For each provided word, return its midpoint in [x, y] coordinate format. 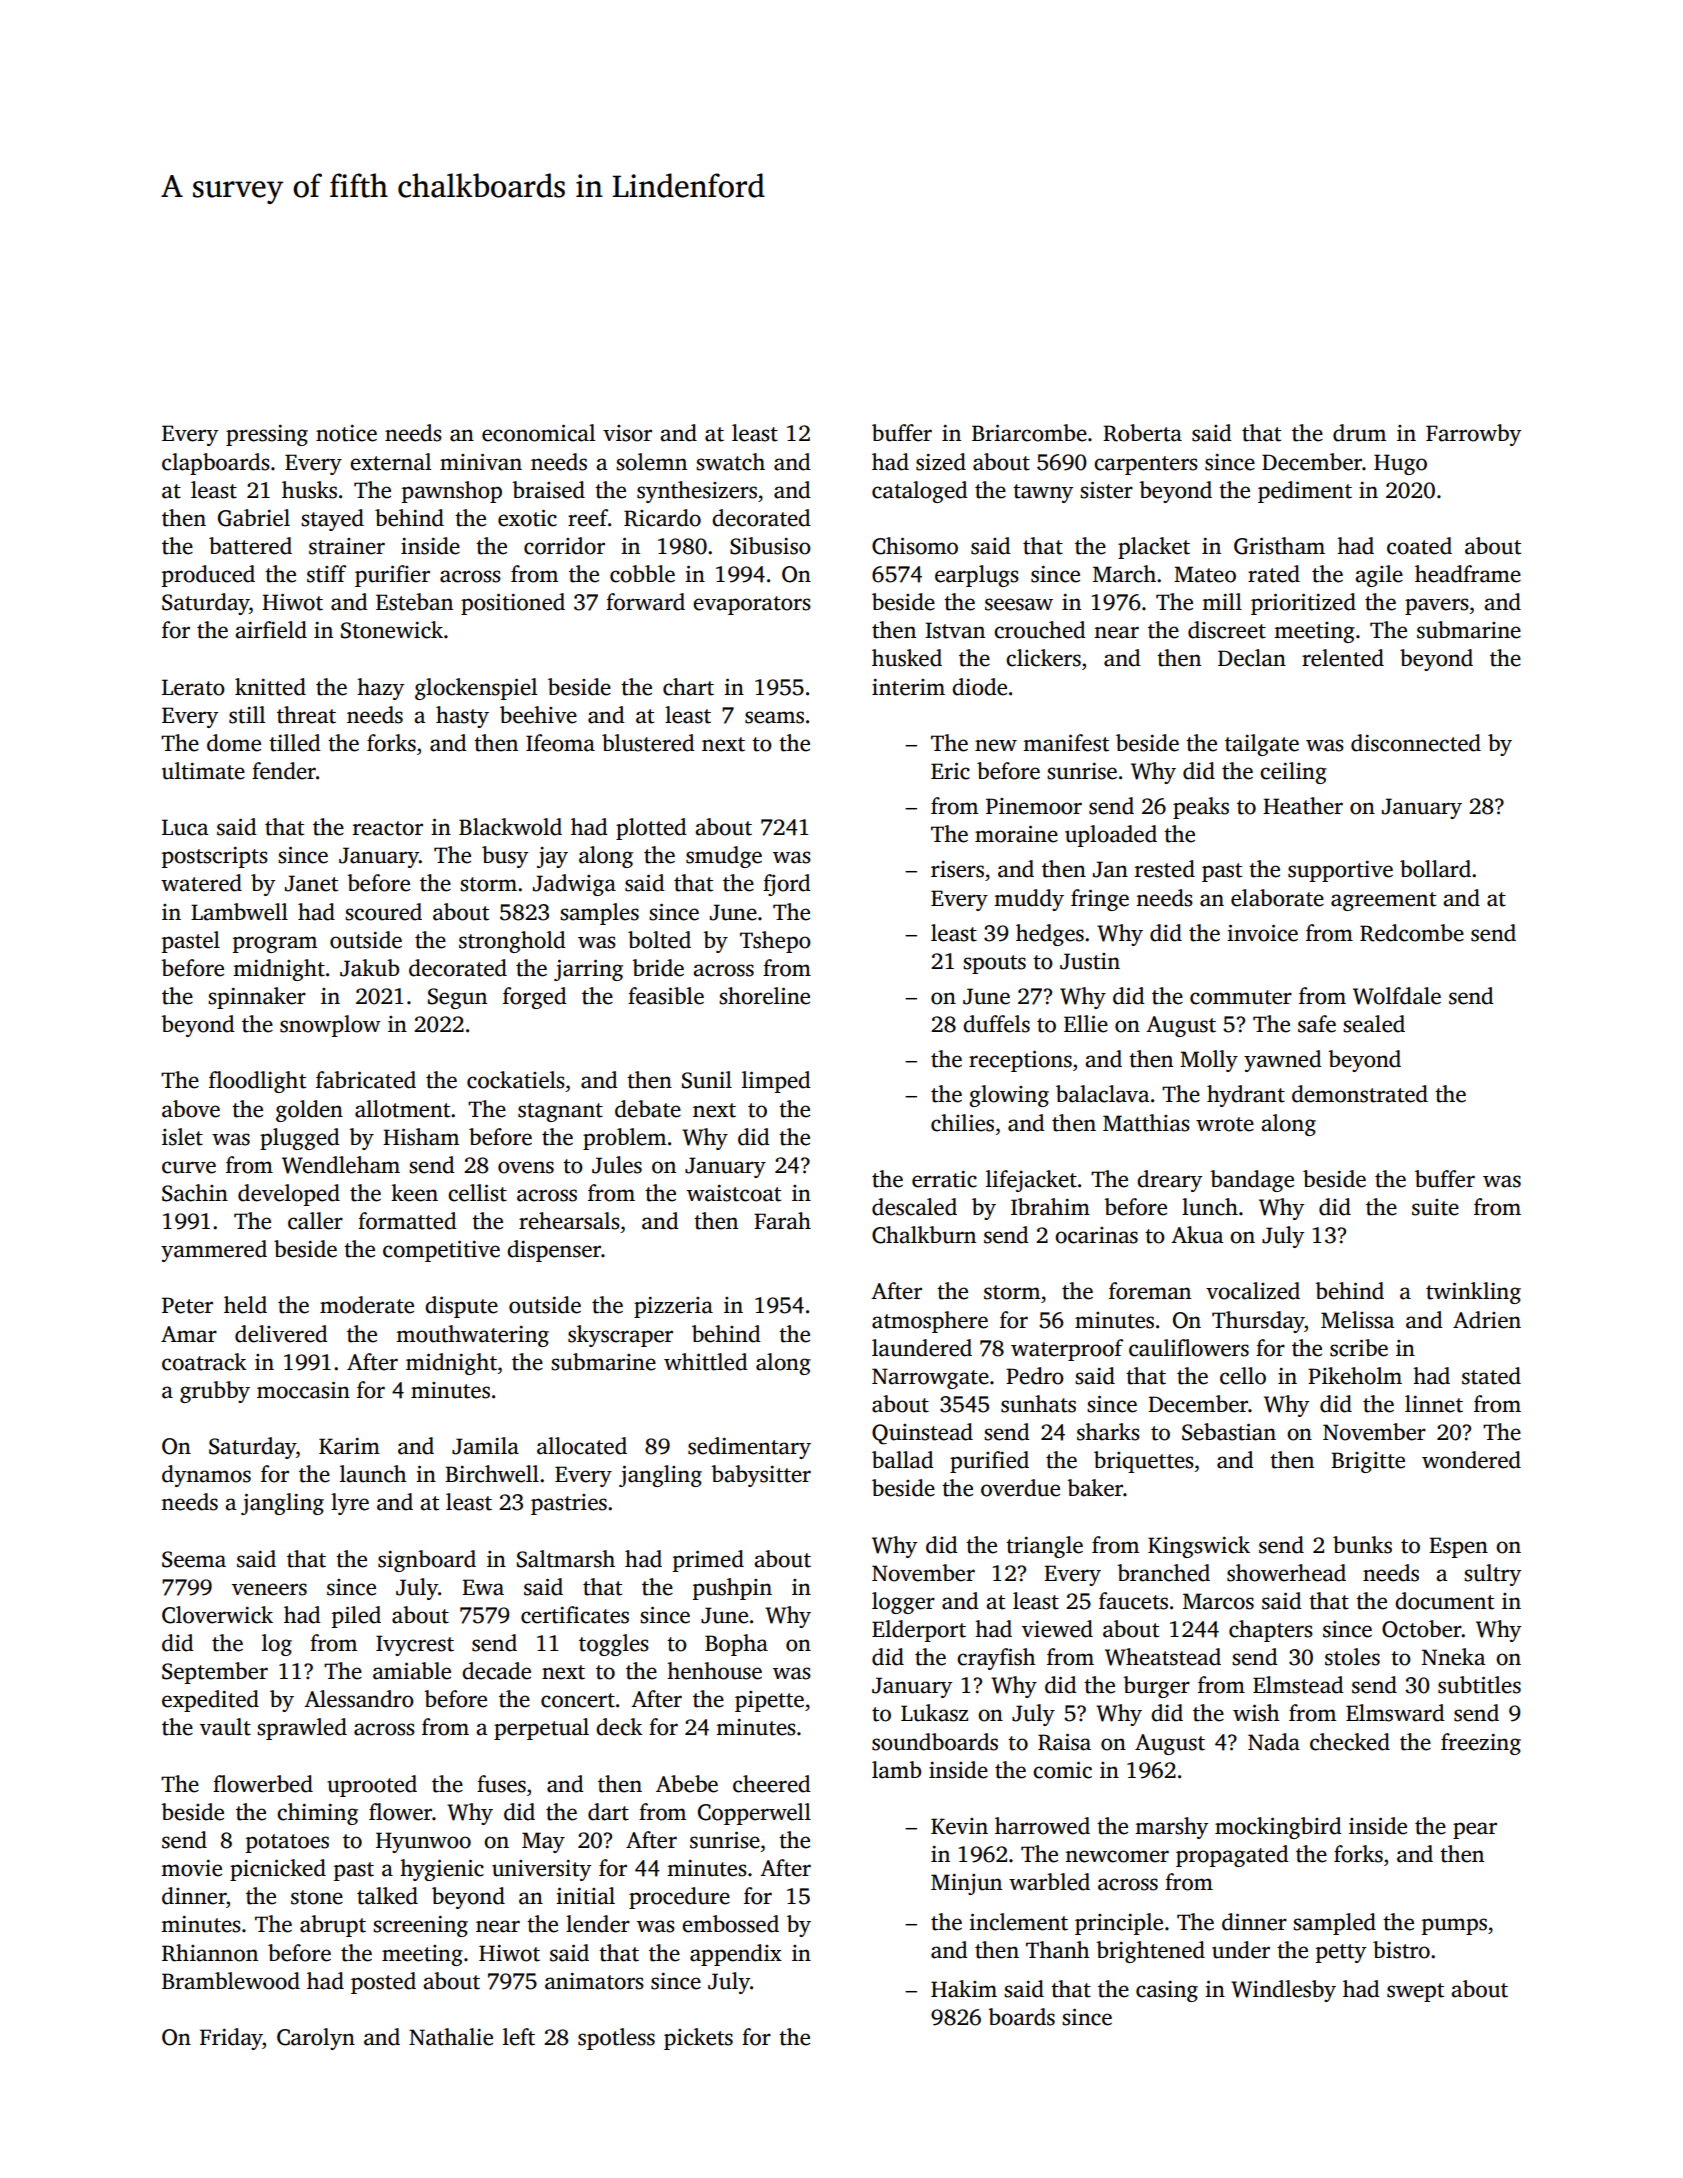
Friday [231, 2039]
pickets [698, 2039]
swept [1415, 1992]
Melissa [1358, 1320]
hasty [462, 717]
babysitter [761, 1476]
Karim [349, 1446]
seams [774, 717]
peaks [1201, 808]
